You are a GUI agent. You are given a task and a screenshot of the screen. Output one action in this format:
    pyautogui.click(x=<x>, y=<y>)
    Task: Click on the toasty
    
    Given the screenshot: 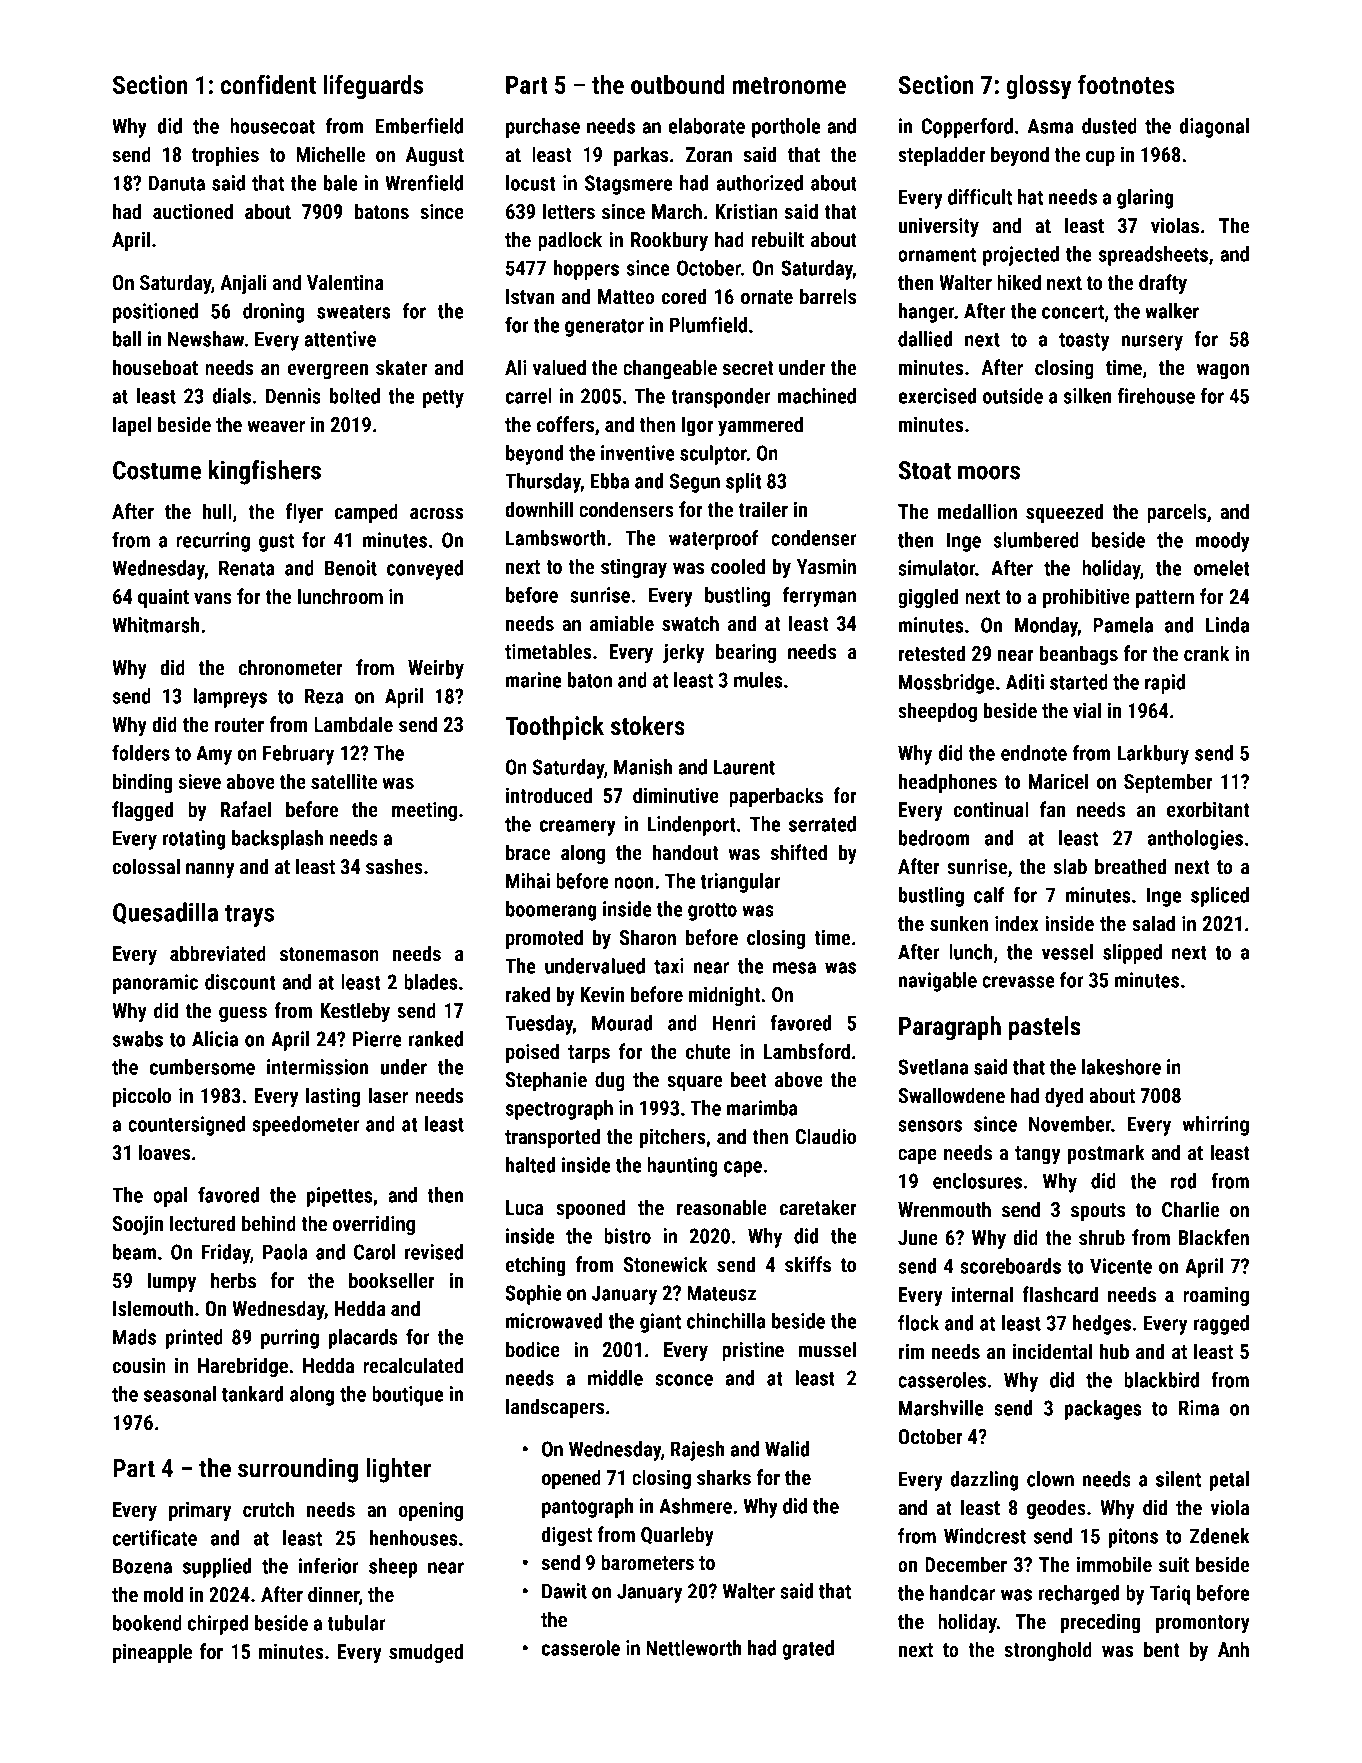 What is the action you would take?
    pyautogui.click(x=1084, y=342)
